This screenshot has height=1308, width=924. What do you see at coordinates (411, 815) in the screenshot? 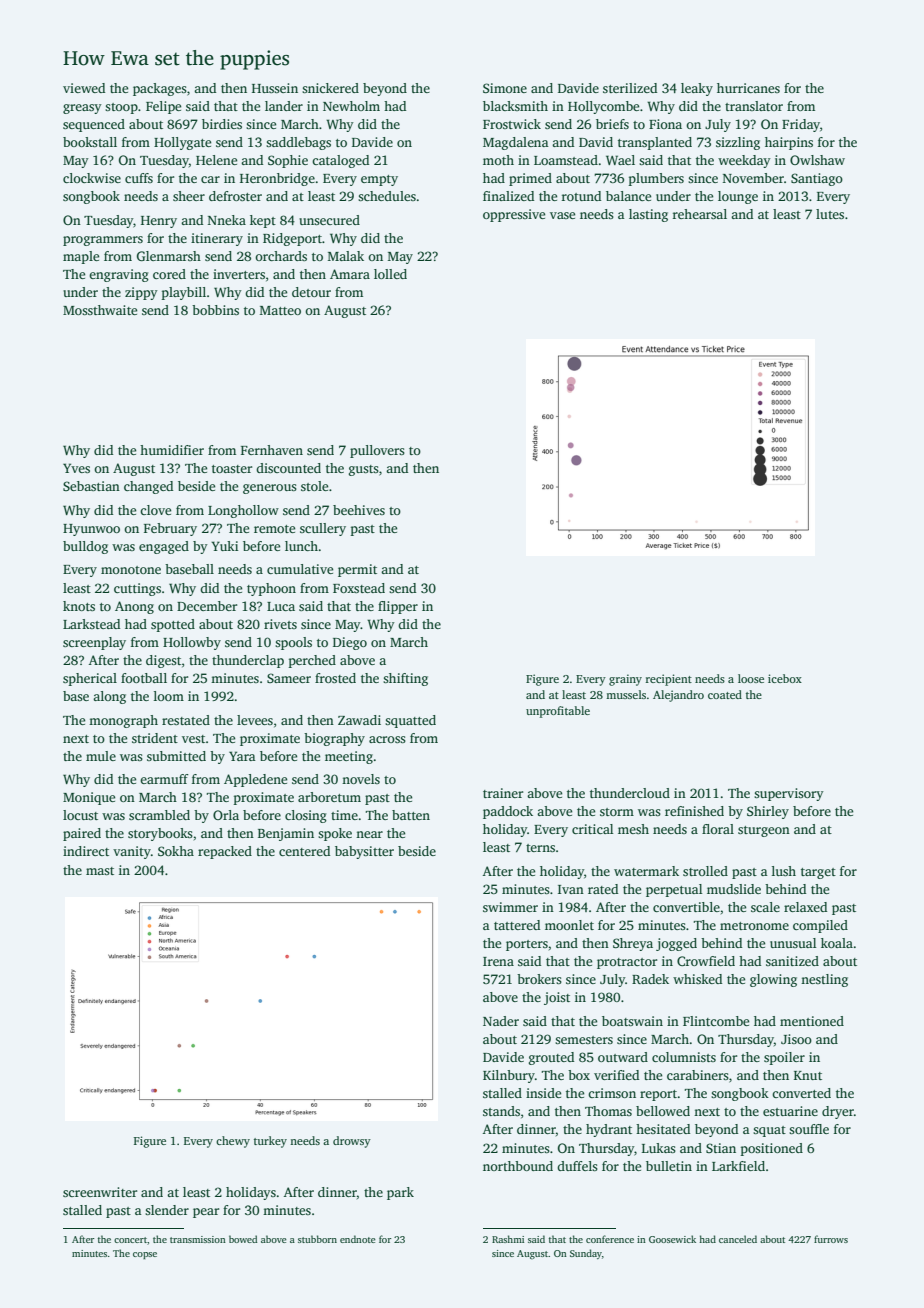
I see `batten` at bounding box center [411, 815].
